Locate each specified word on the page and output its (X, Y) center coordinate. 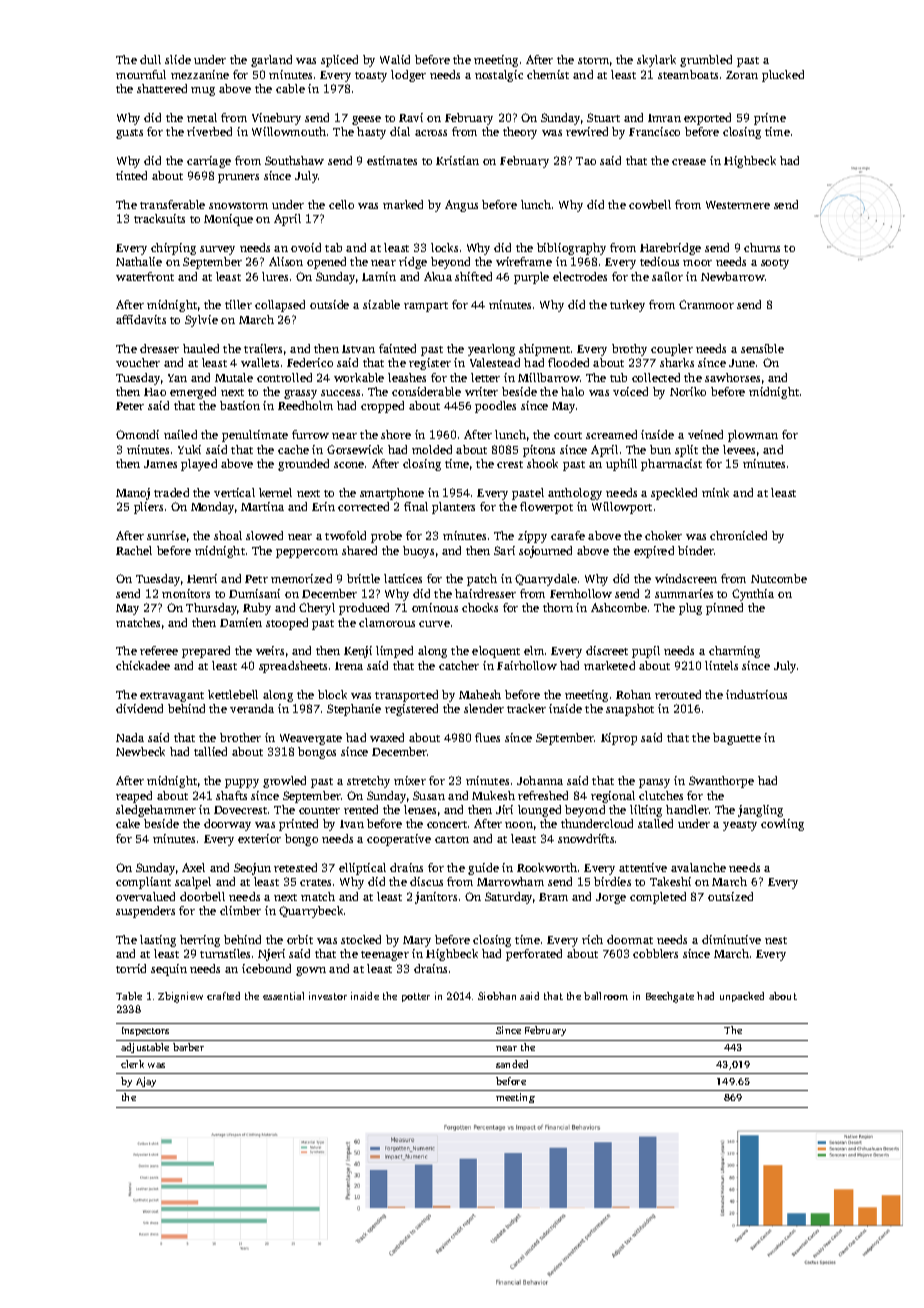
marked (403, 204)
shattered (162, 88)
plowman (753, 436)
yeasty (740, 826)
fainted (397, 348)
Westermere (738, 205)
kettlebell (233, 694)
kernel (275, 492)
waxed (387, 737)
